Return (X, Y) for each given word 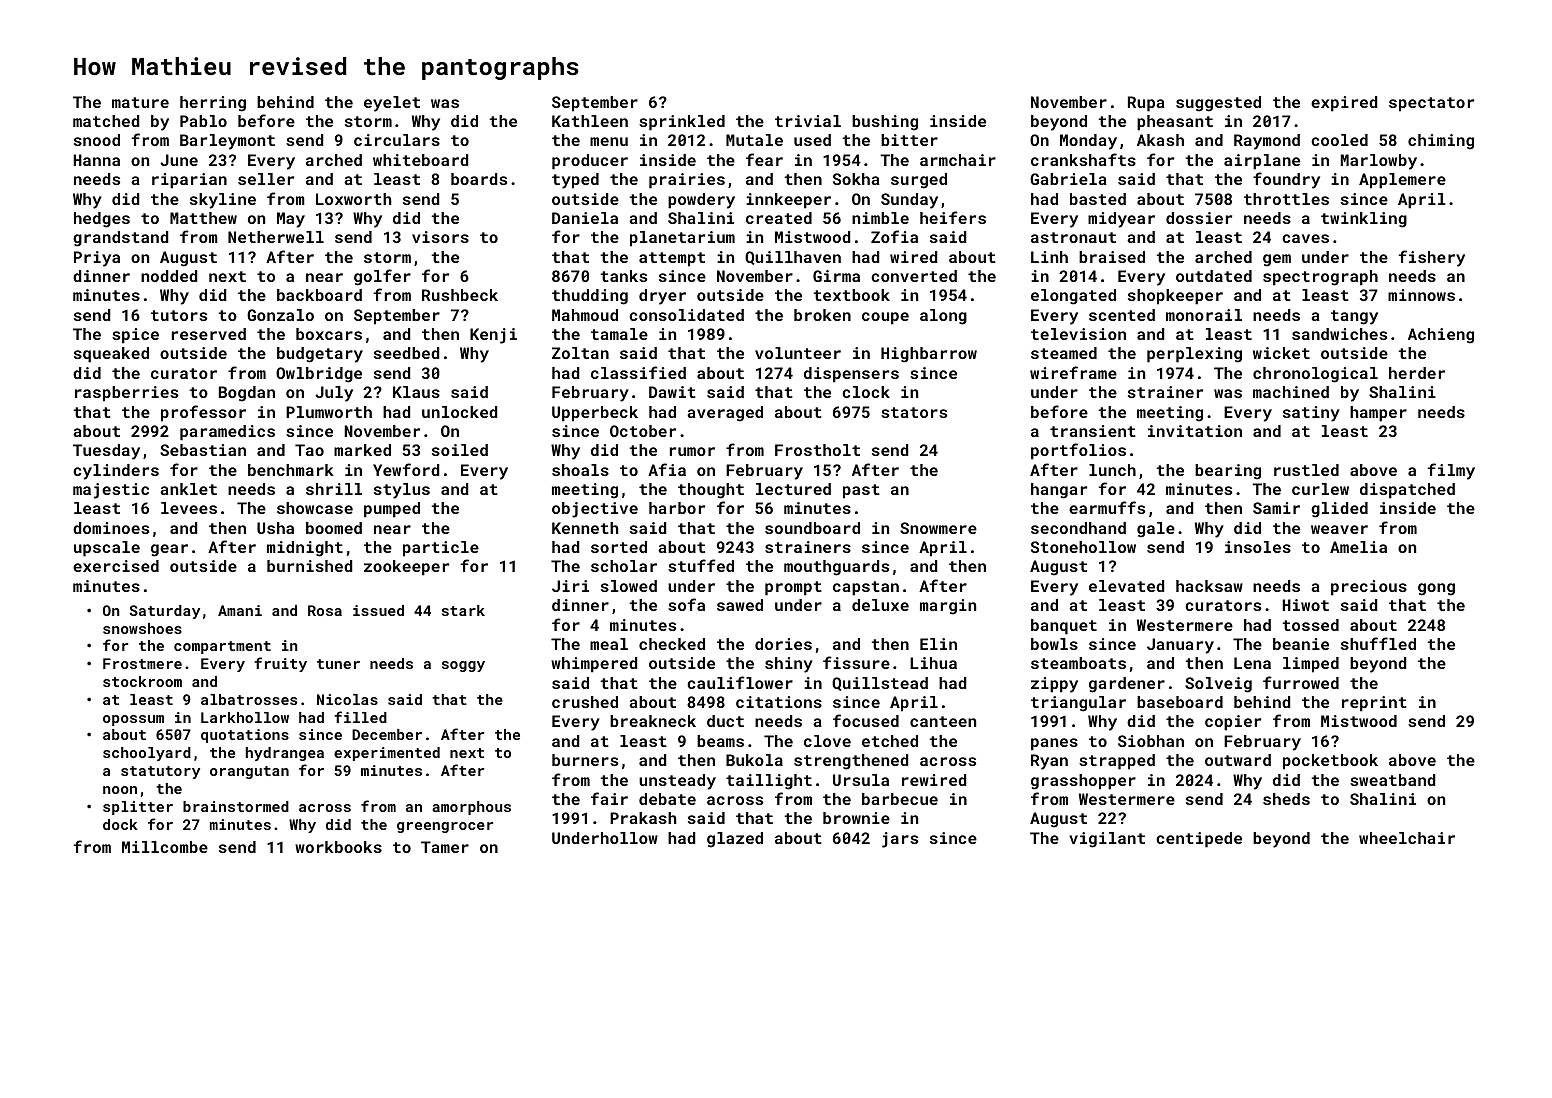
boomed (334, 528)
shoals (580, 470)
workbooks (338, 847)
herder (1417, 373)
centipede (1199, 840)
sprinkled (682, 123)
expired (1344, 104)
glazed (735, 840)
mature (140, 102)
